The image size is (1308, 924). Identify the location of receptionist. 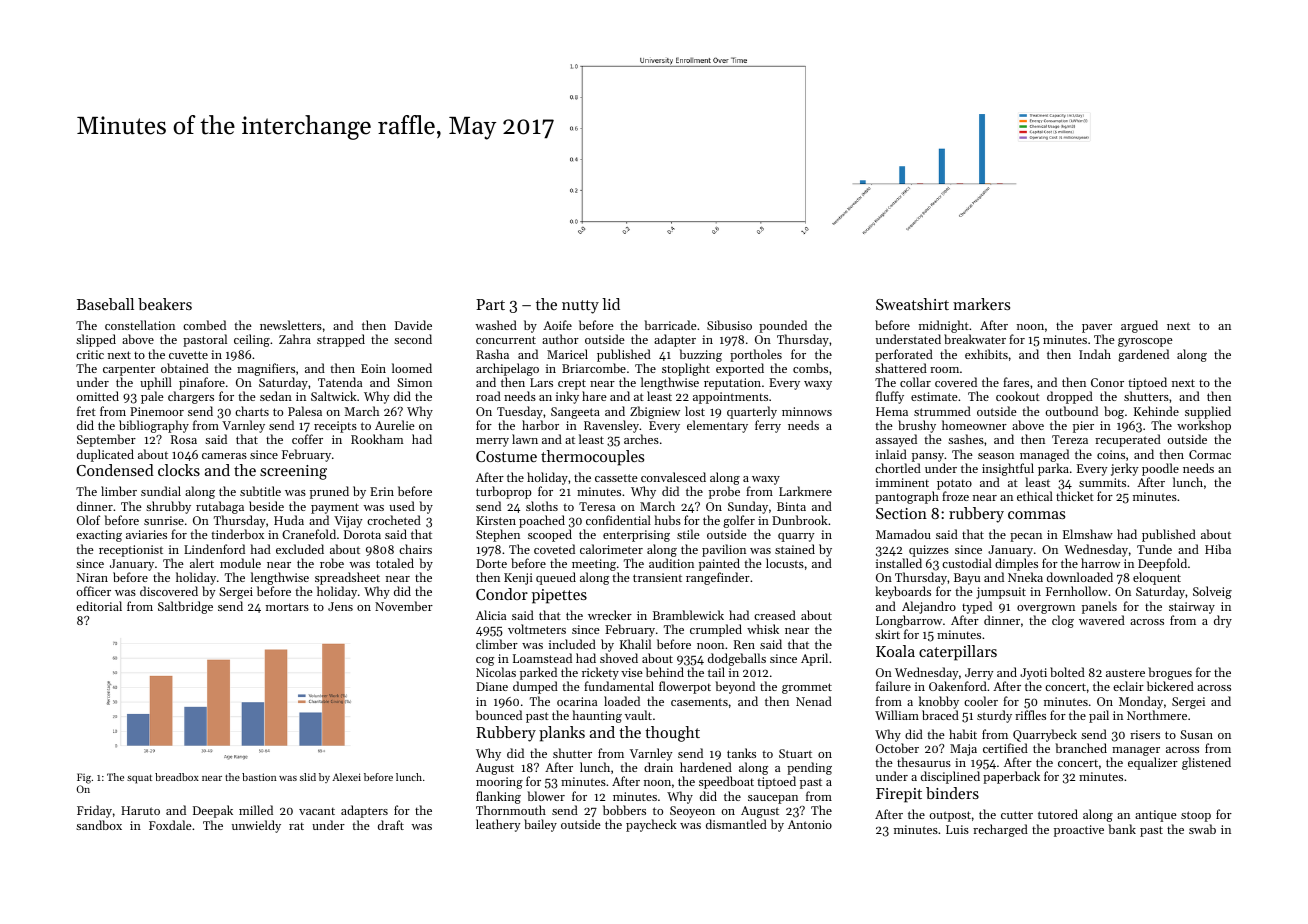
(131, 551).
